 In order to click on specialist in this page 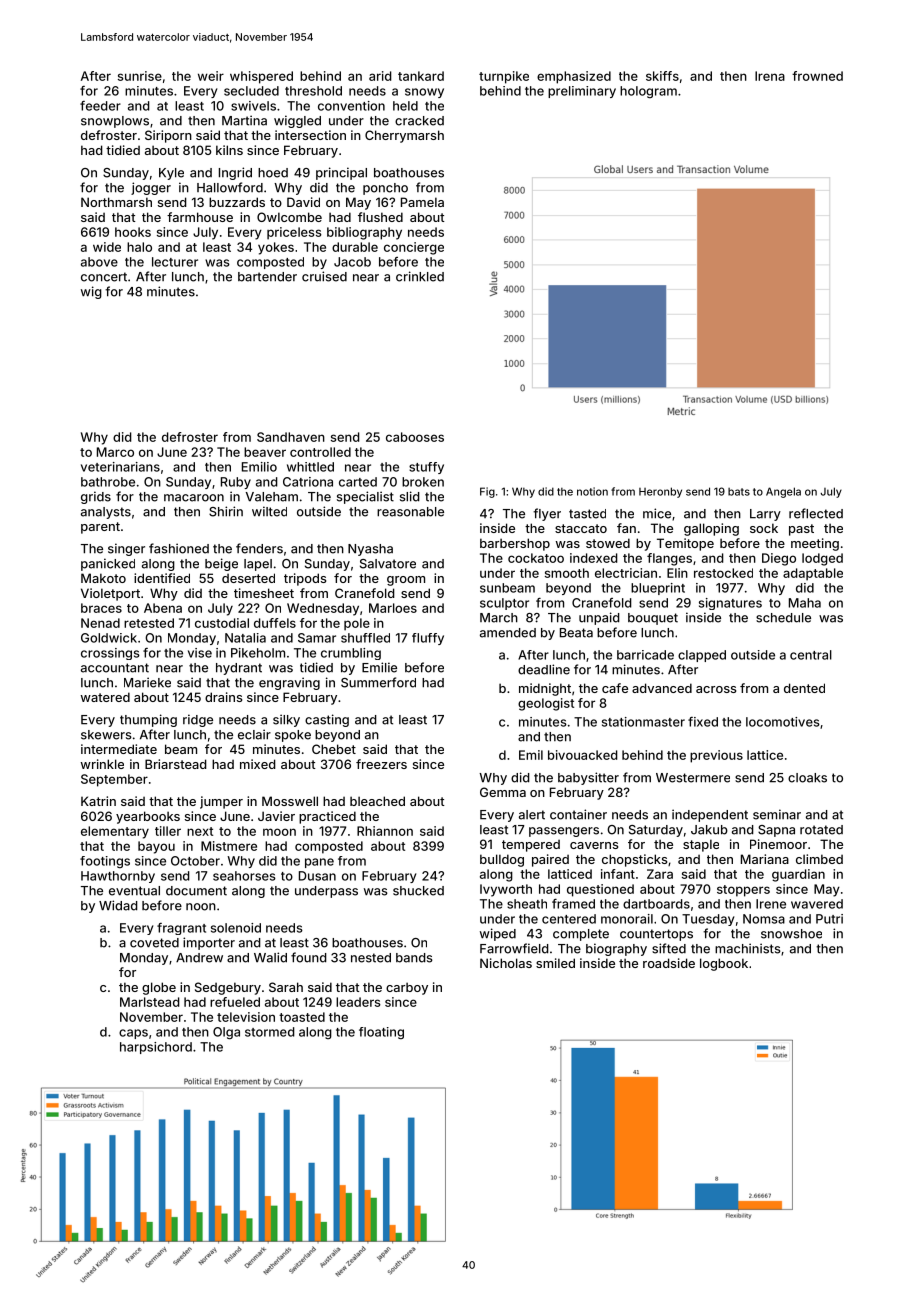, I will do `click(365, 497)`.
